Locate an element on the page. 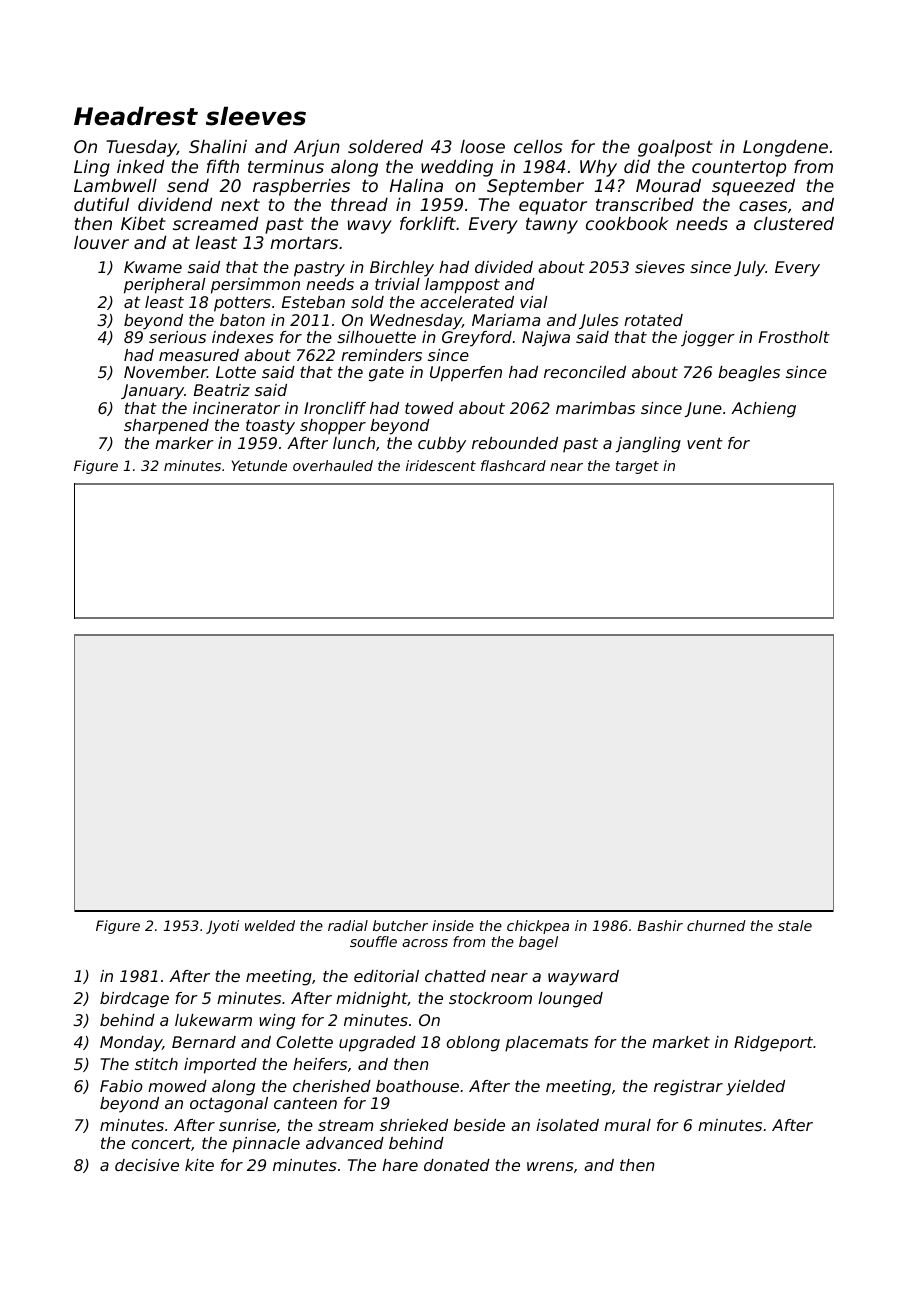  Najwa is located at coordinates (546, 339).
